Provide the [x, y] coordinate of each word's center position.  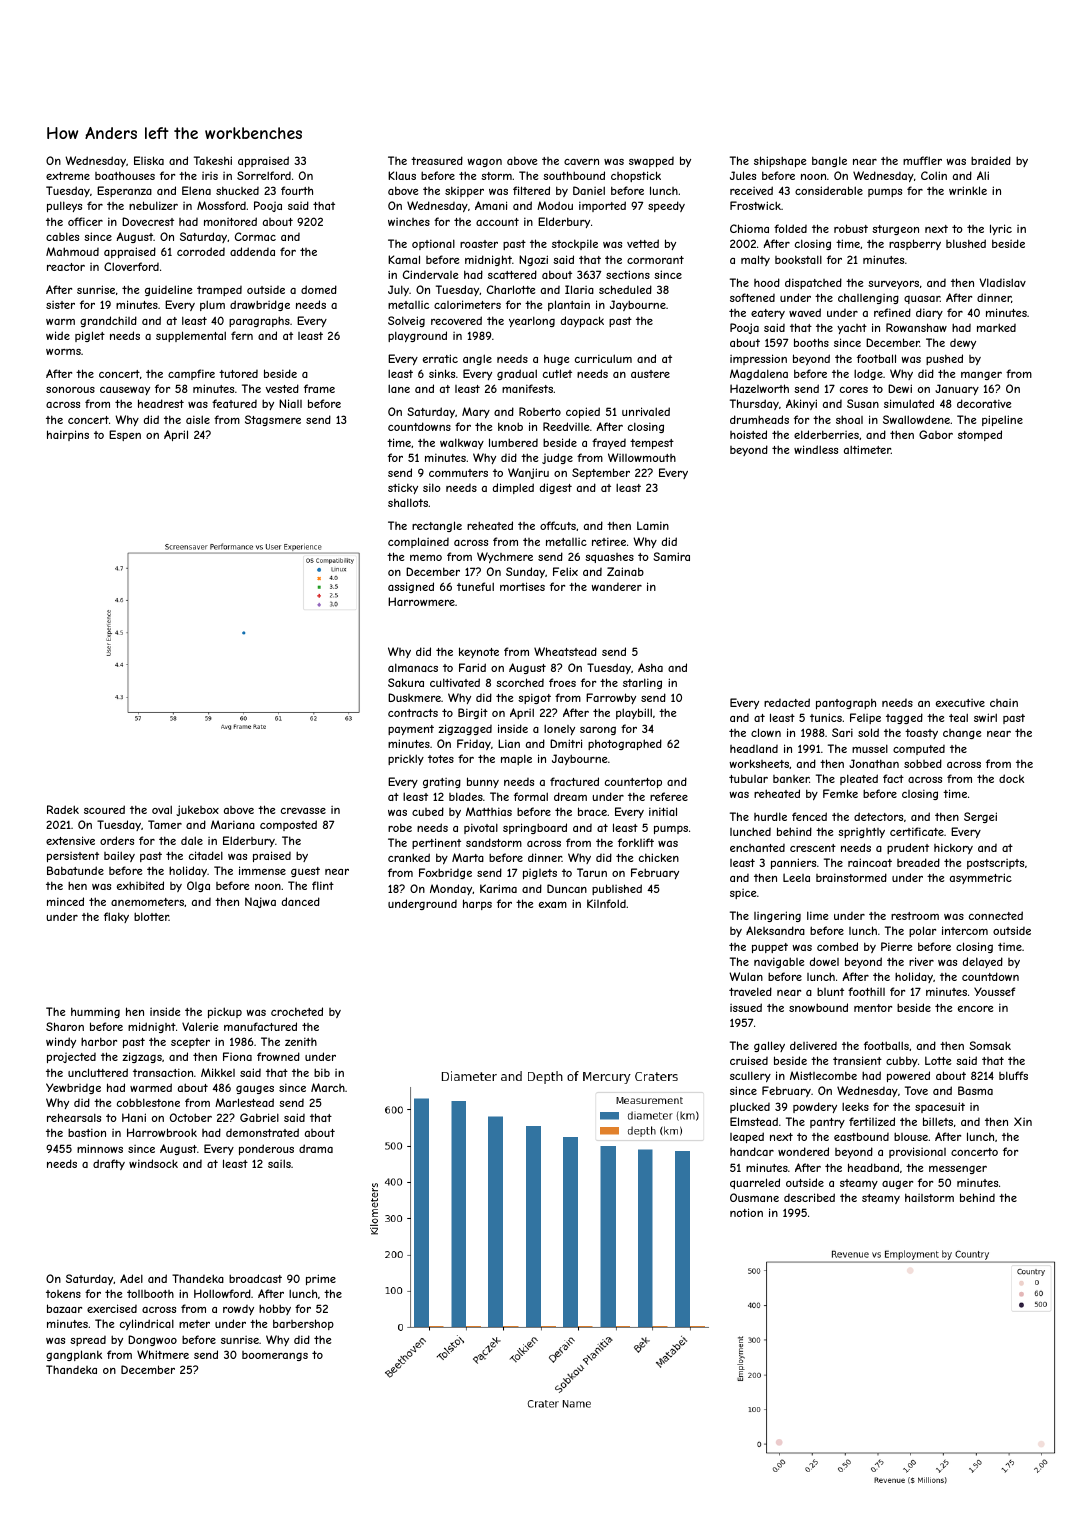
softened [752, 297]
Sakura [406, 682]
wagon [484, 163]
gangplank [74, 1355]
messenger [958, 1170]
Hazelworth [759, 388]
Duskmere [414, 697]
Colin [934, 175]
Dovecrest [148, 221]
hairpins [68, 435]
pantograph [846, 703]
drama [316, 1148]
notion [746, 1212]
